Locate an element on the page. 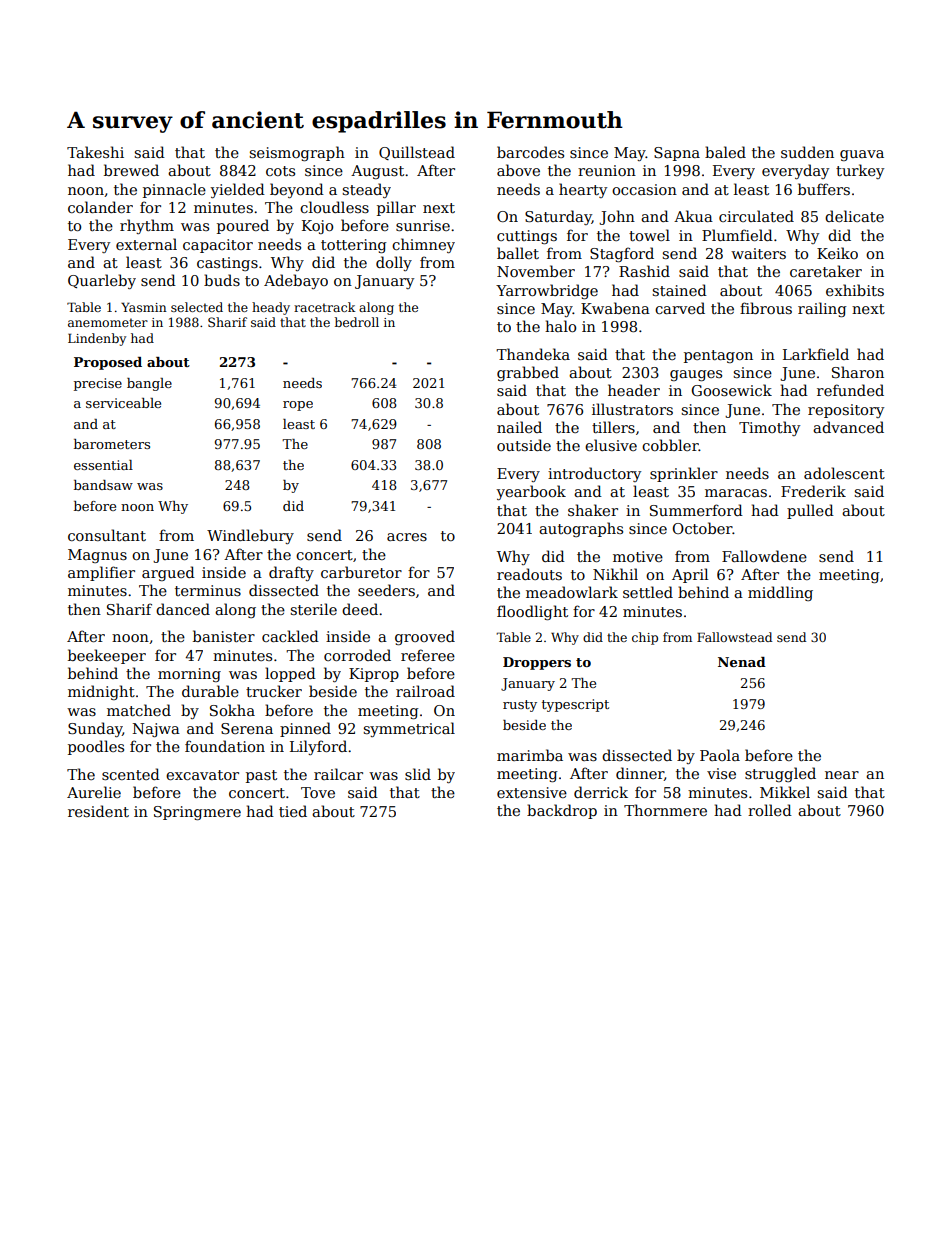 The width and height of the document is (952, 1233). middling is located at coordinates (780, 593).
